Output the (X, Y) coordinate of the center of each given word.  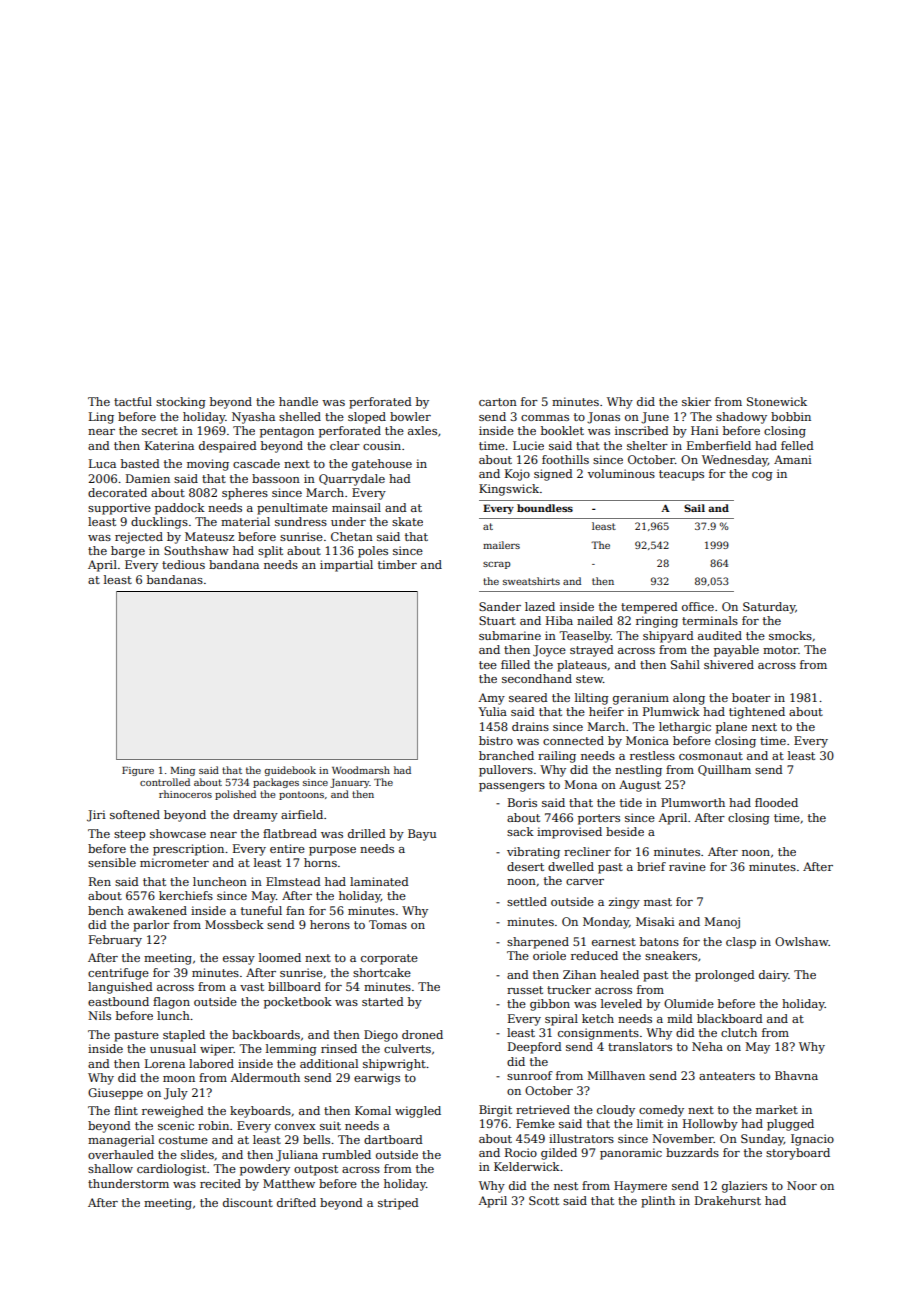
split (270, 552)
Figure (138, 771)
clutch (739, 1032)
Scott (544, 1200)
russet (525, 990)
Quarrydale (352, 480)
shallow (110, 1168)
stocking (181, 403)
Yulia (492, 711)
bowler (410, 416)
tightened (757, 713)
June (655, 418)
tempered (649, 608)
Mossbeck (234, 924)
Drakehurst (728, 1200)
